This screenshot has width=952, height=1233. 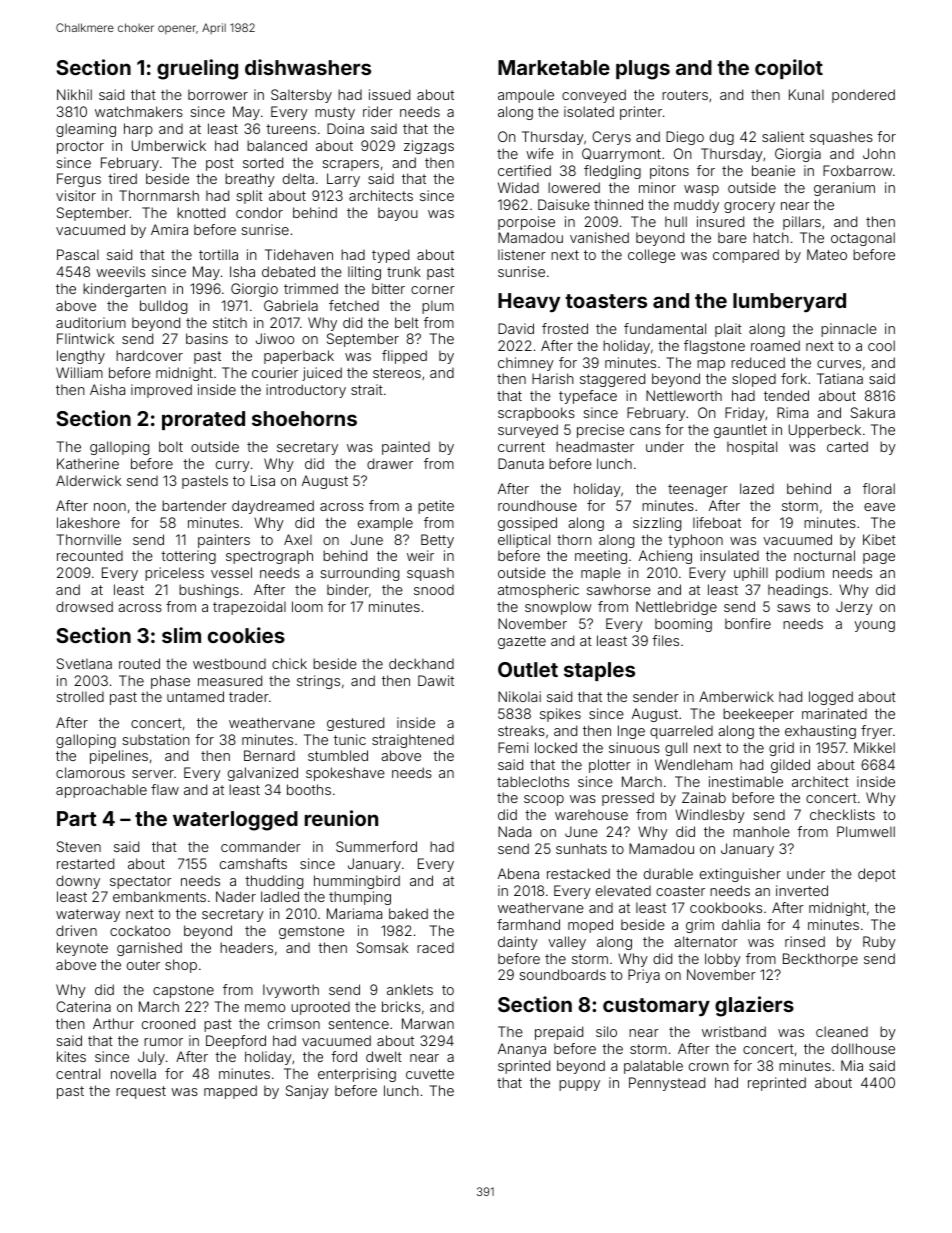 What do you see at coordinates (554, 67) in the screenshot?
I see `Marketable` at bounding box center [554, 67].
